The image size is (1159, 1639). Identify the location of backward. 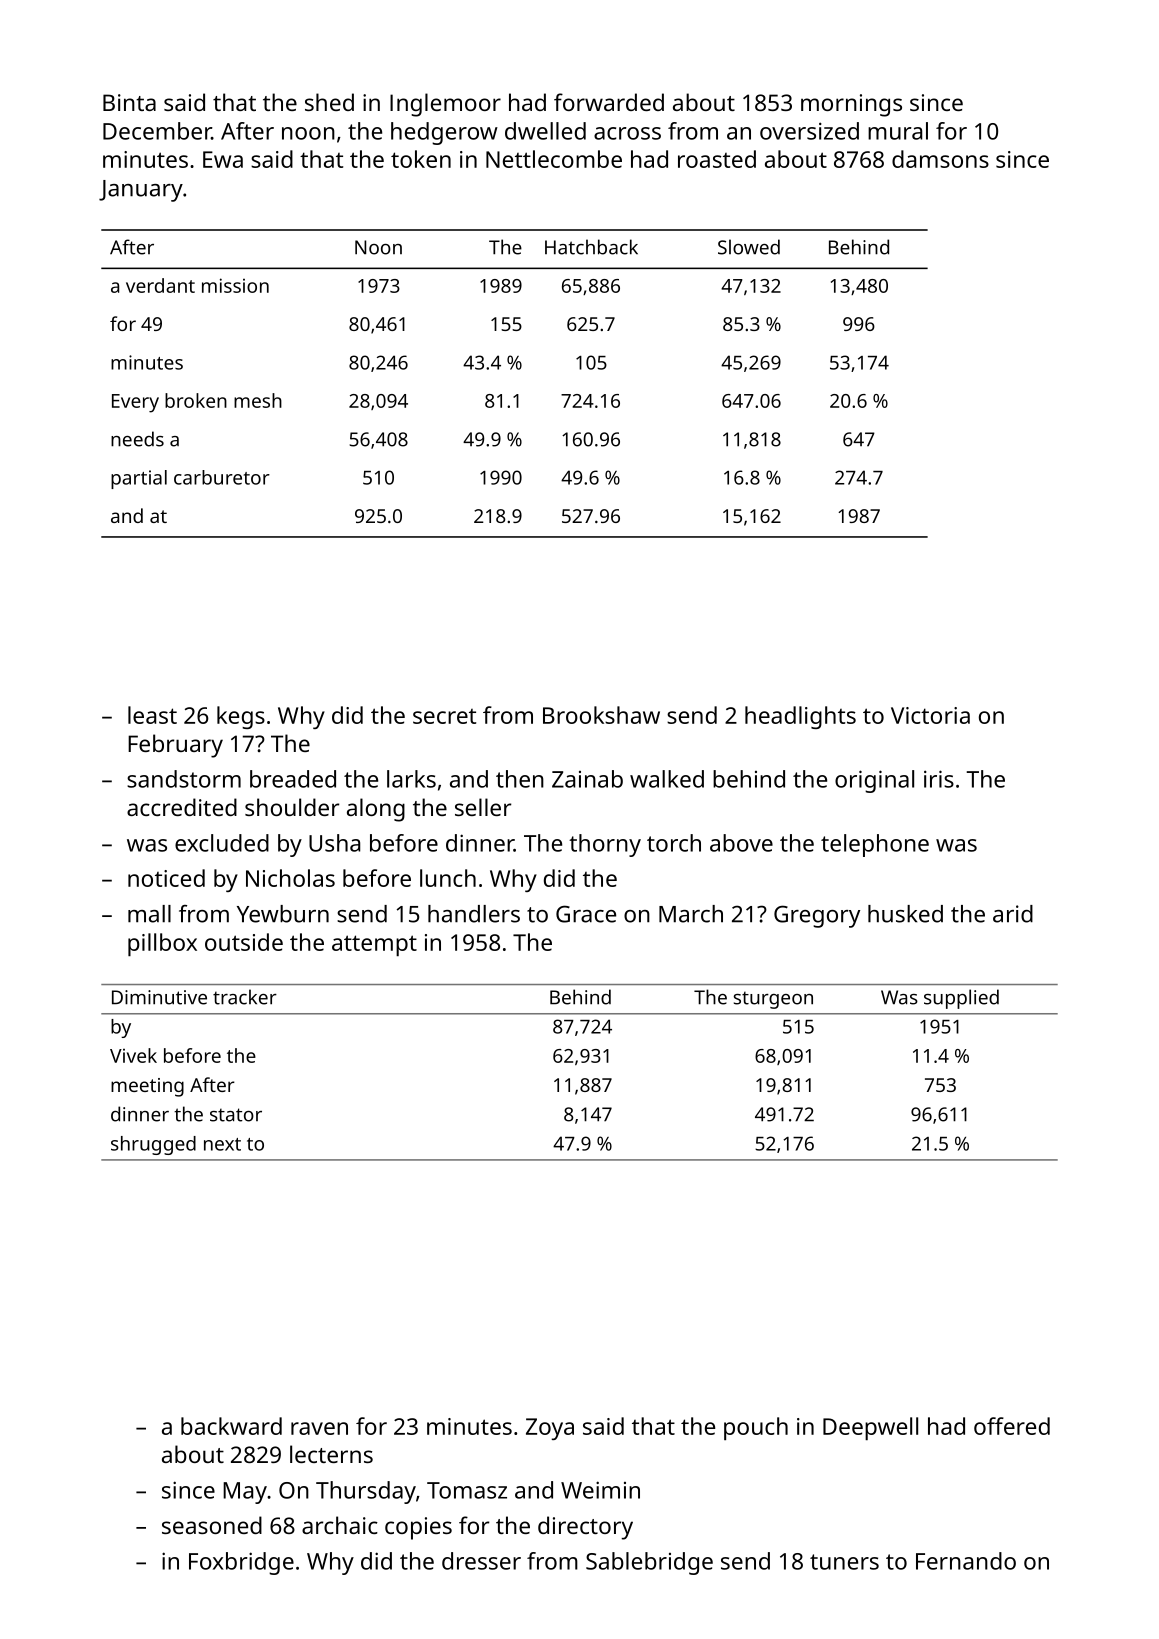
(231, 1426).
